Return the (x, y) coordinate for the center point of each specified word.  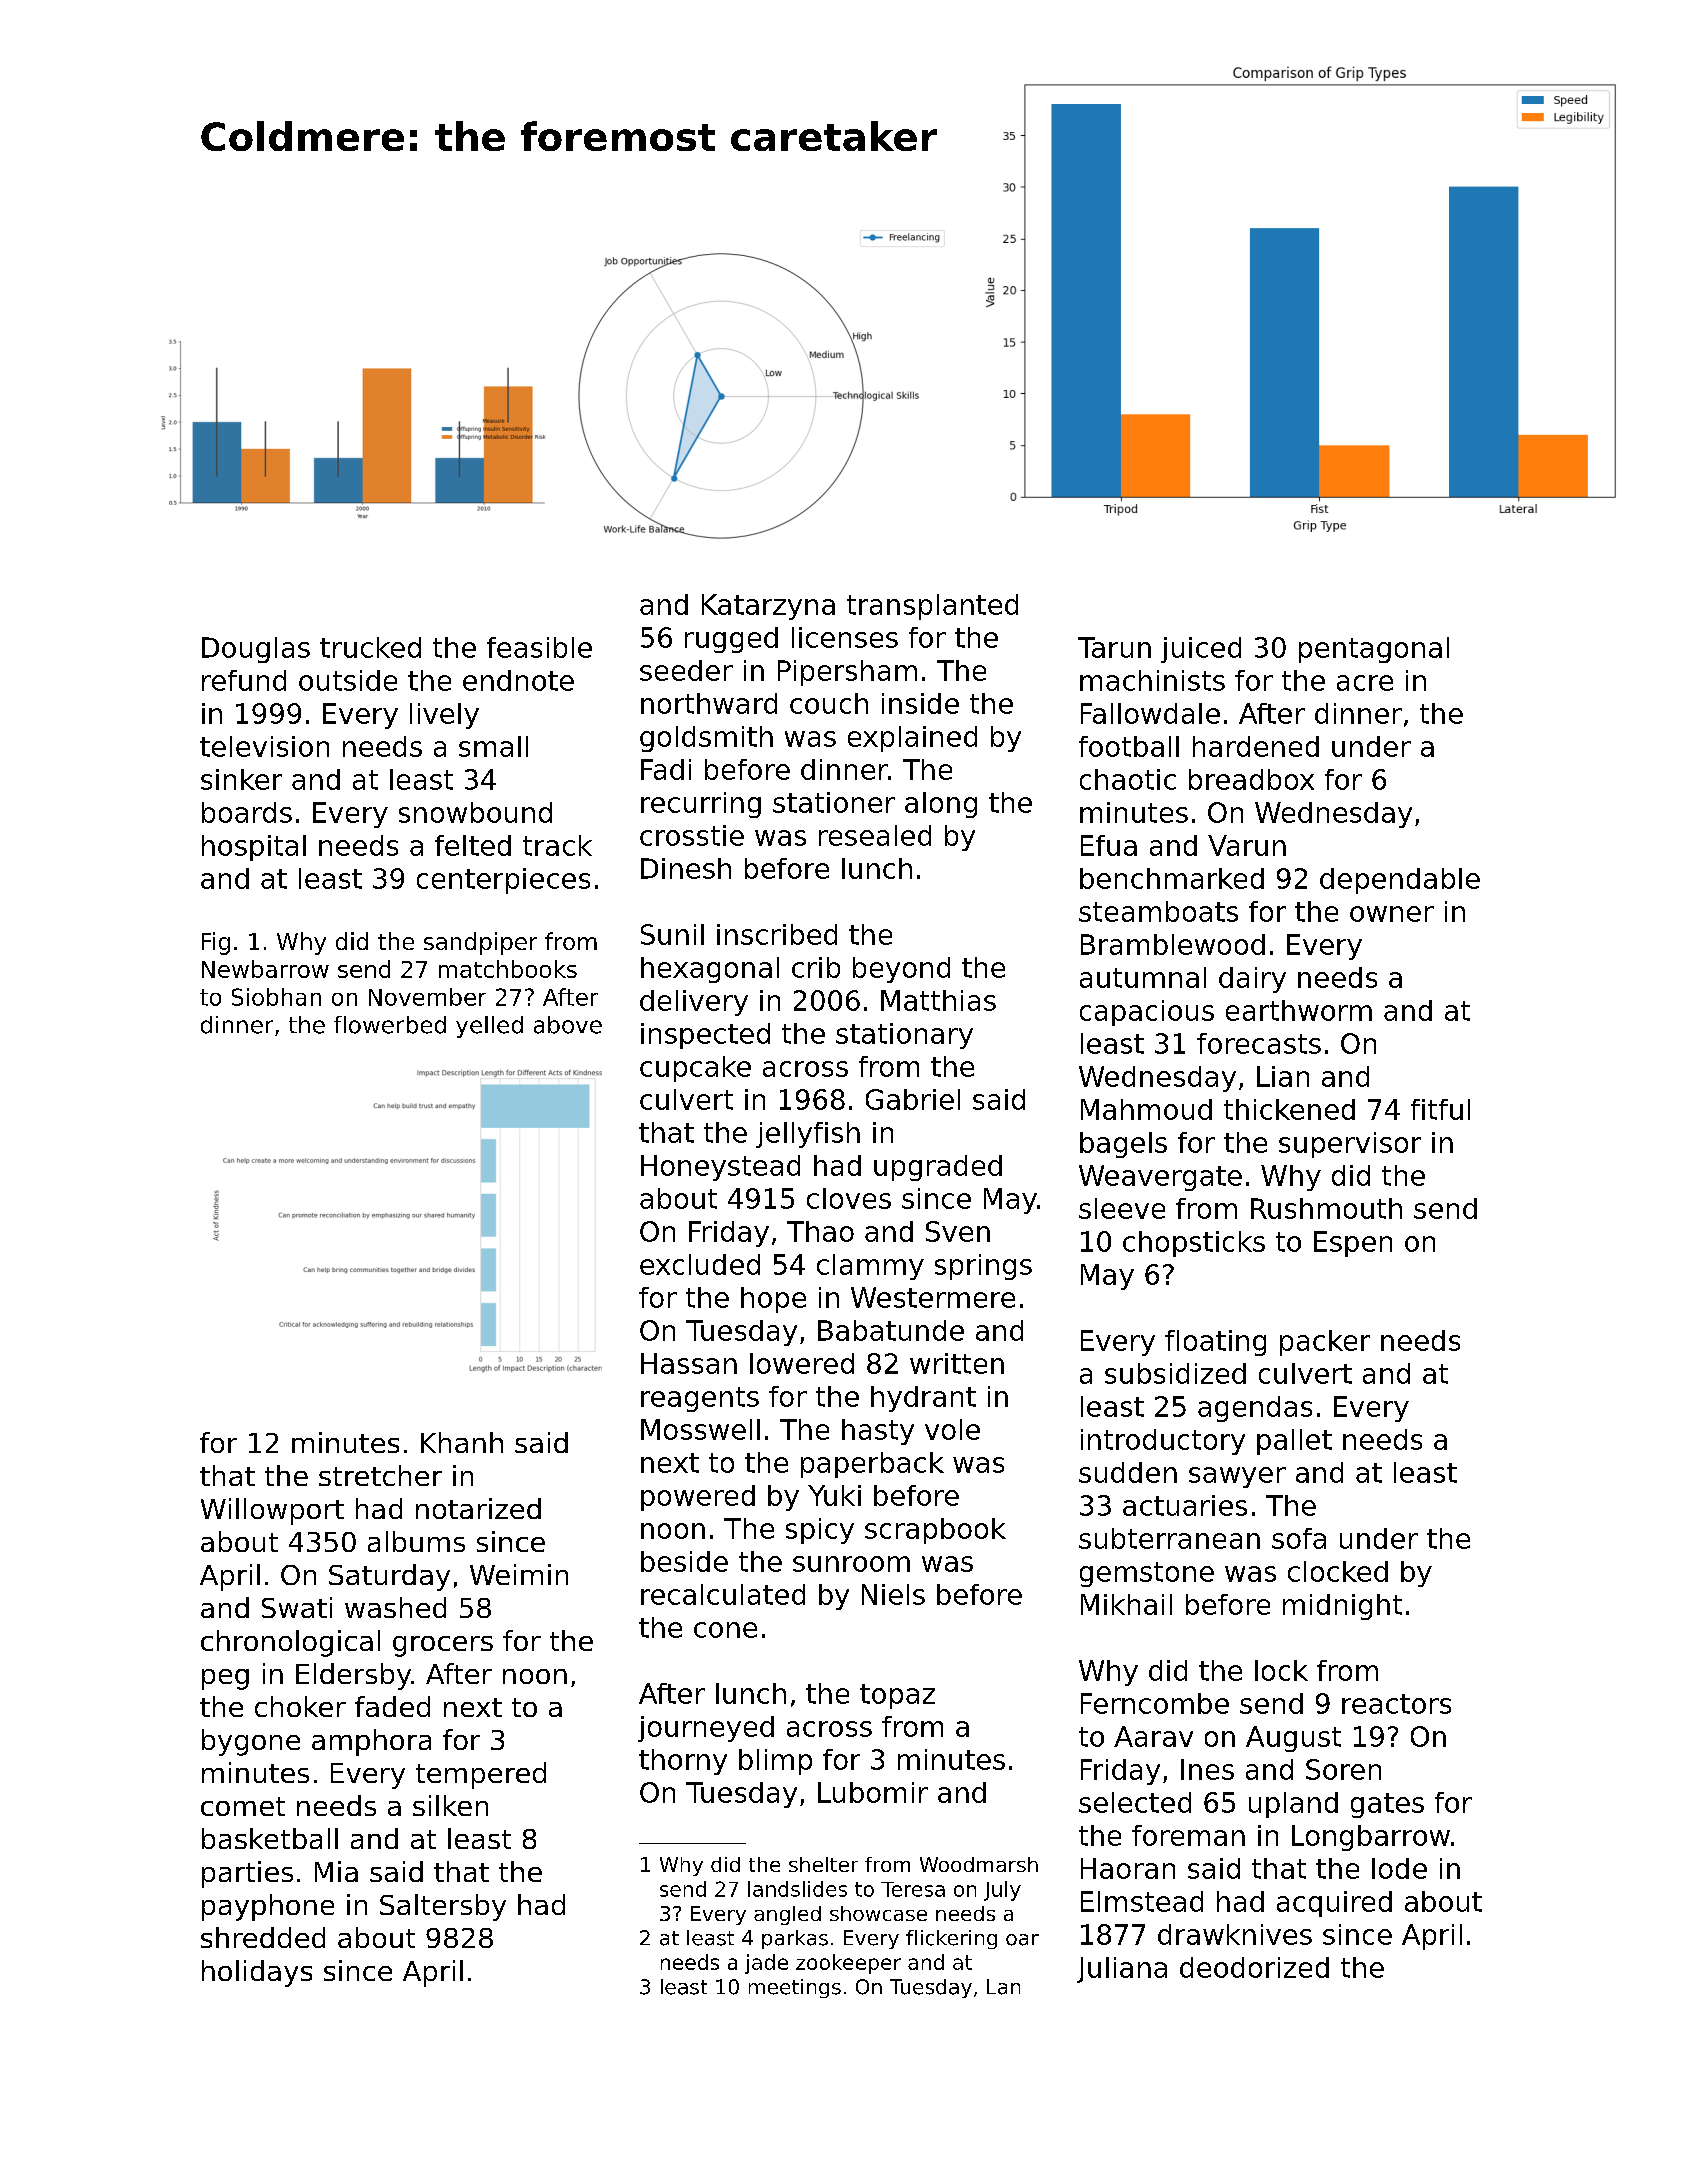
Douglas (256, 650)
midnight (1342, 1607)
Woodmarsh (979, 1864)
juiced (1201, 650)
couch (829, 703)
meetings (795, 1988)
